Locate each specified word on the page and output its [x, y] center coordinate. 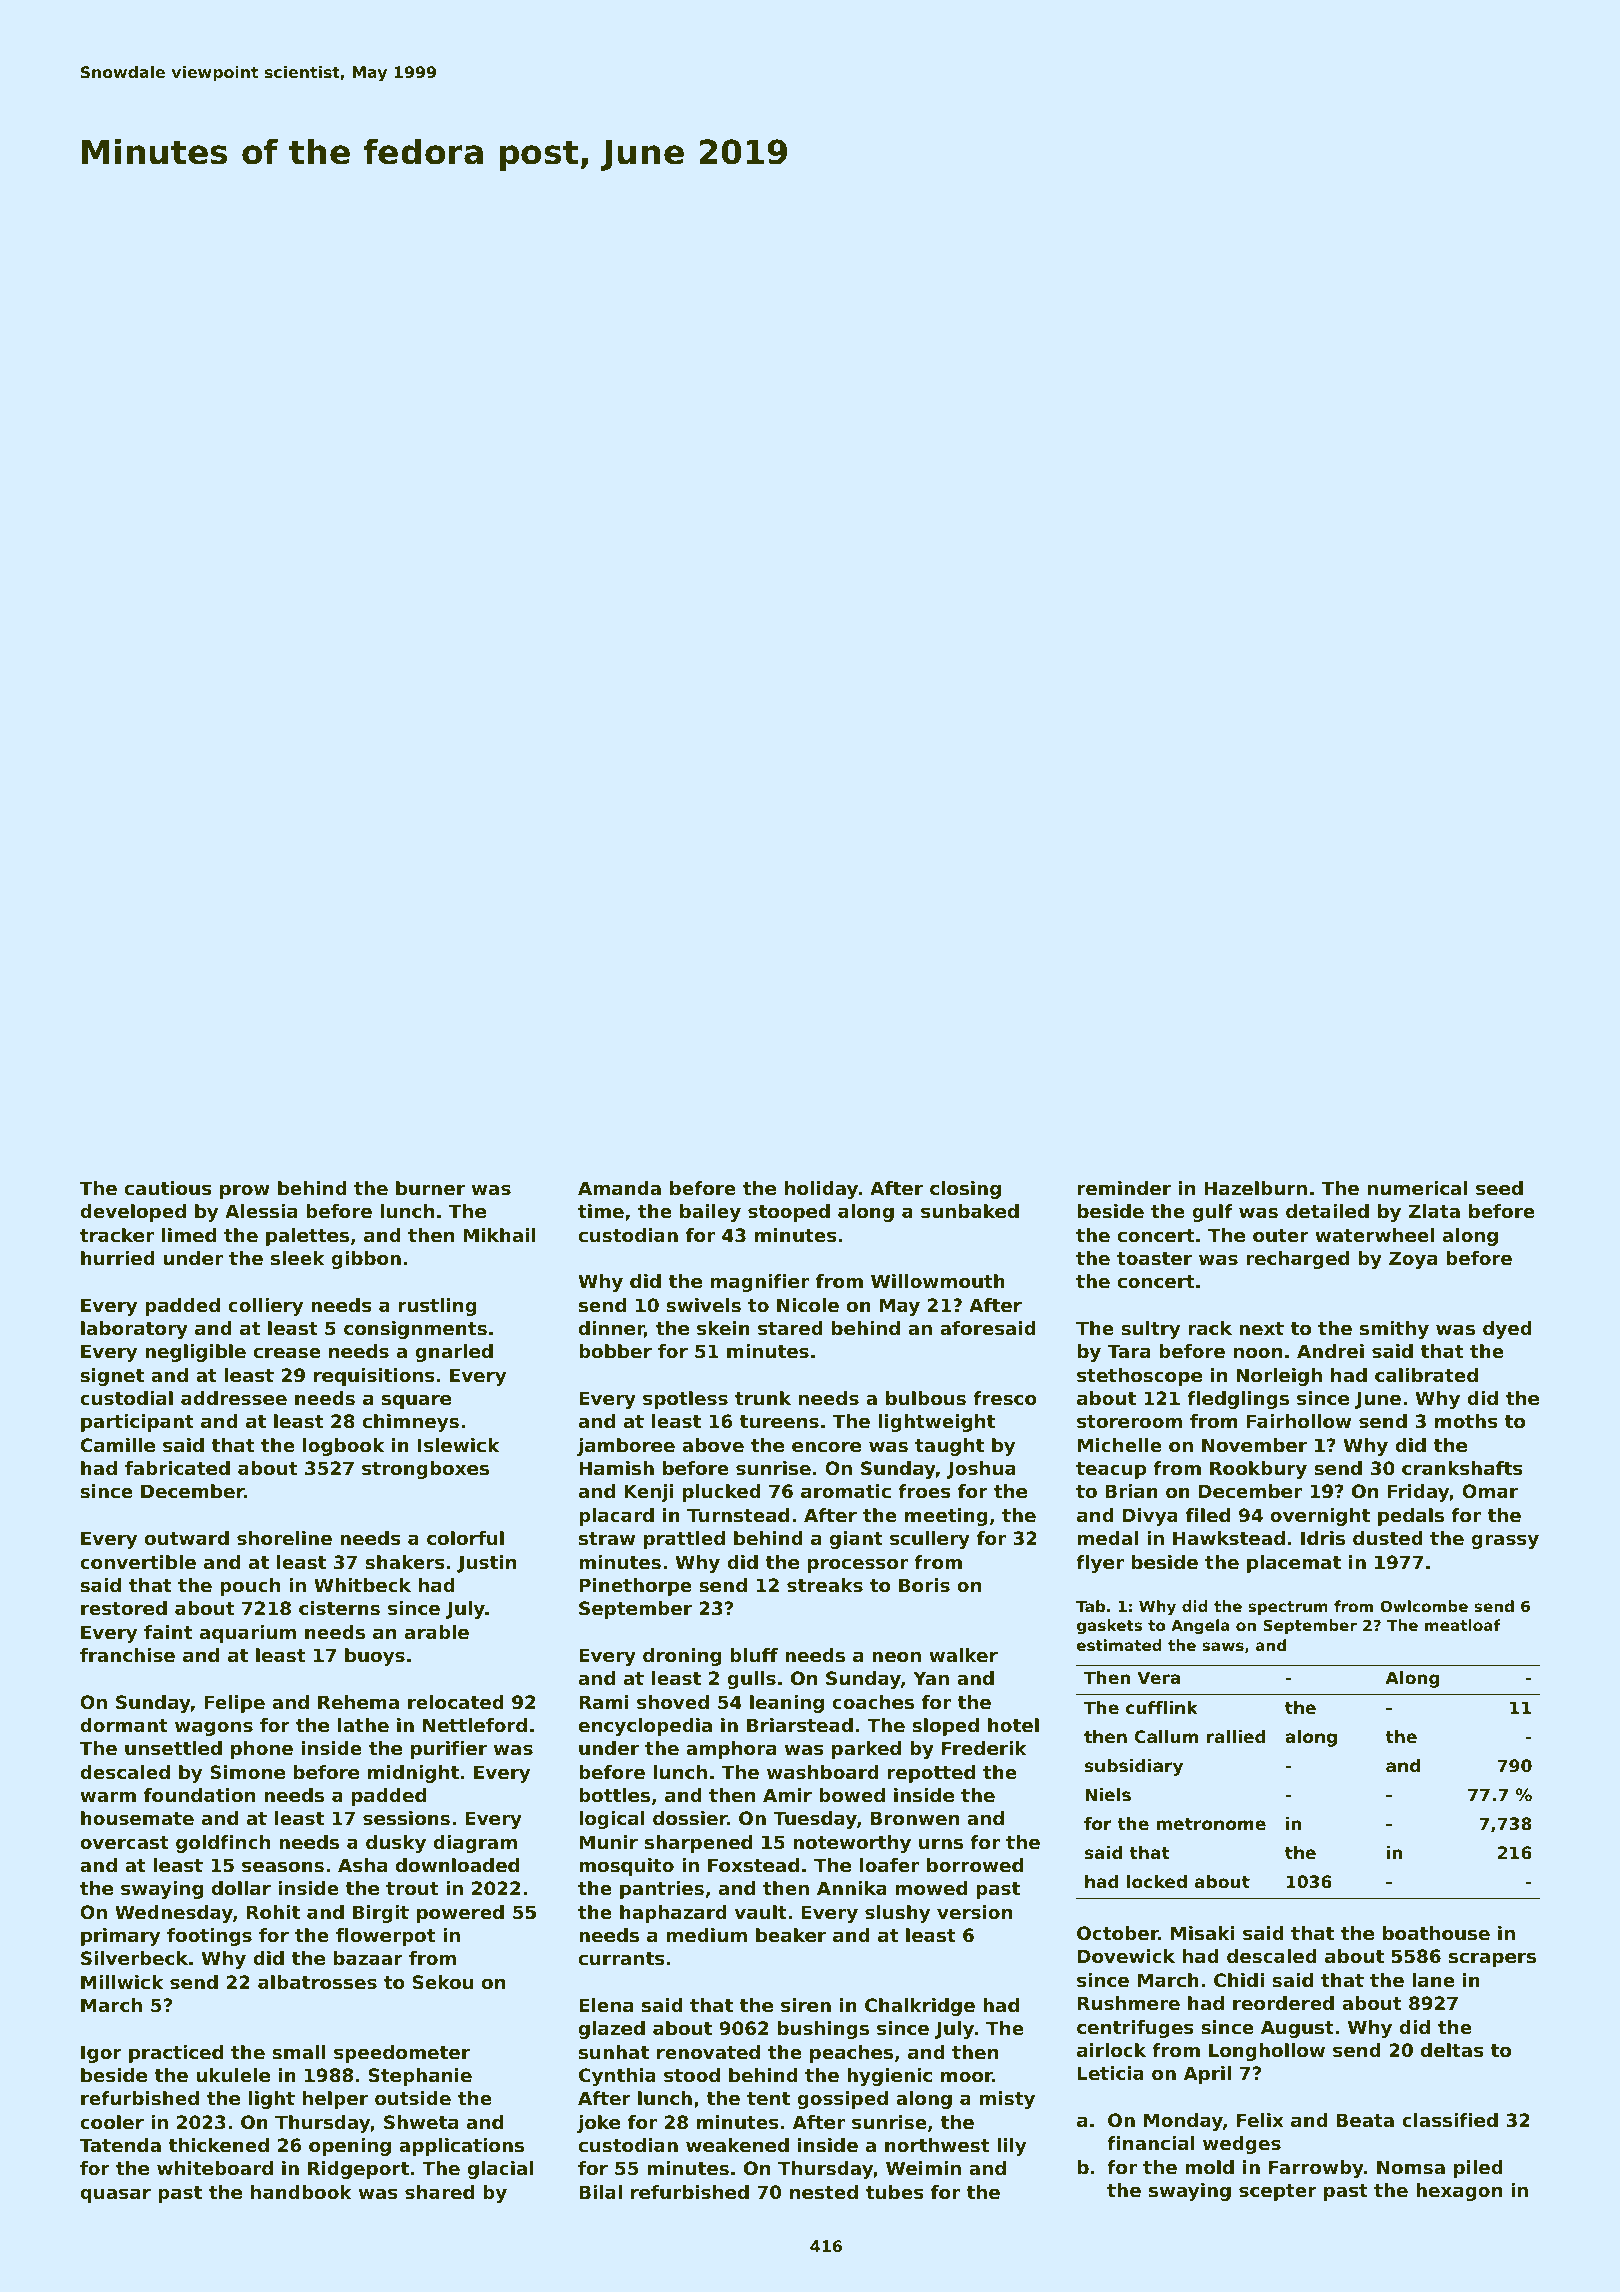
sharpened [698, 1844]
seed [1499, 1188]
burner [430, 1188]
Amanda [619, 1188]
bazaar [368, 1958]
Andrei [1330, 1351]
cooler [112, 2122]
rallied [1236, 1736]
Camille [117, 1445]
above [713, 1445]
